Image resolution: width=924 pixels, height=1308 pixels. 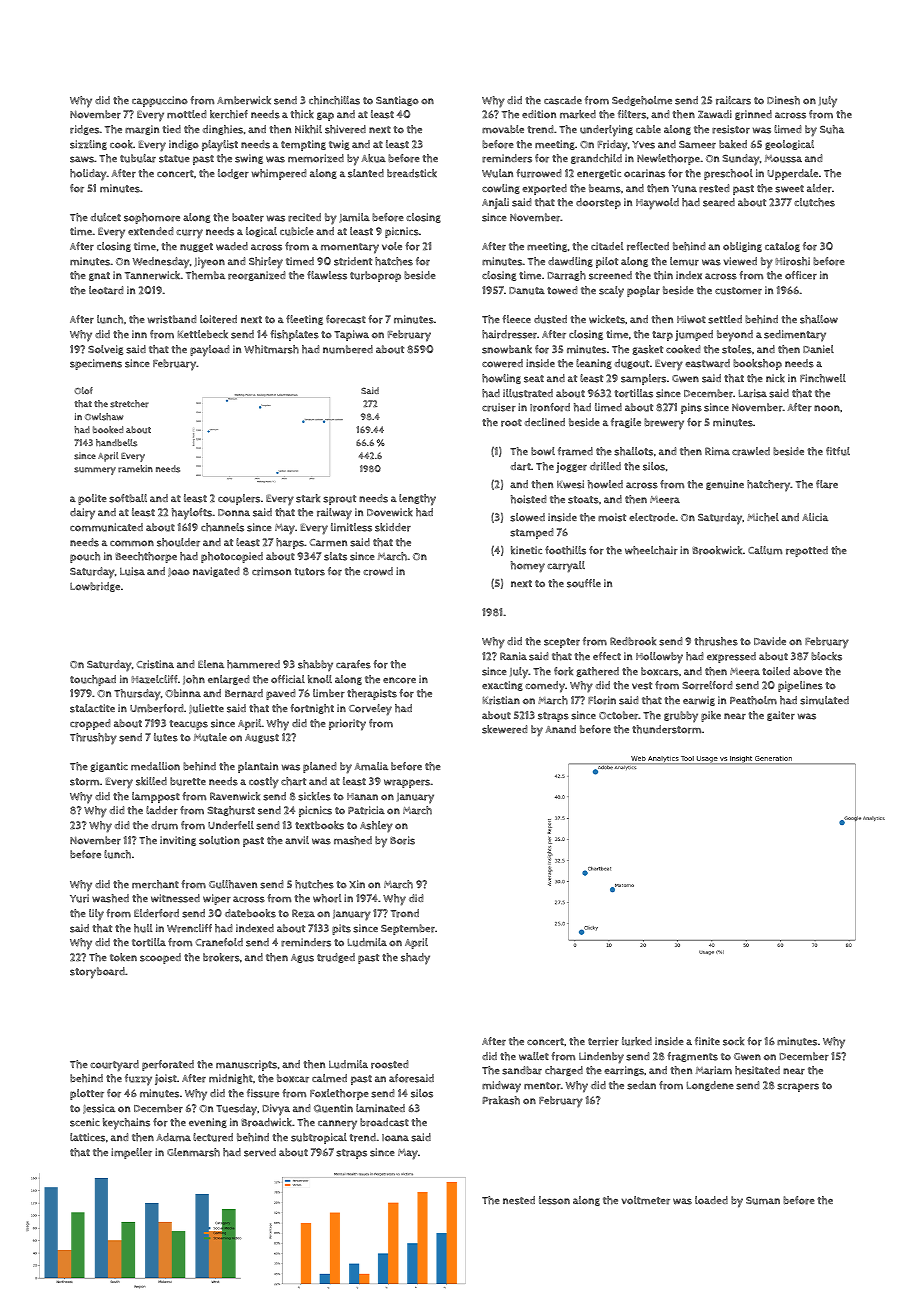 What do you see at coordinates (657, 204) in the screenshot?
I see `Haywold` at bounding box center [657, 204].
